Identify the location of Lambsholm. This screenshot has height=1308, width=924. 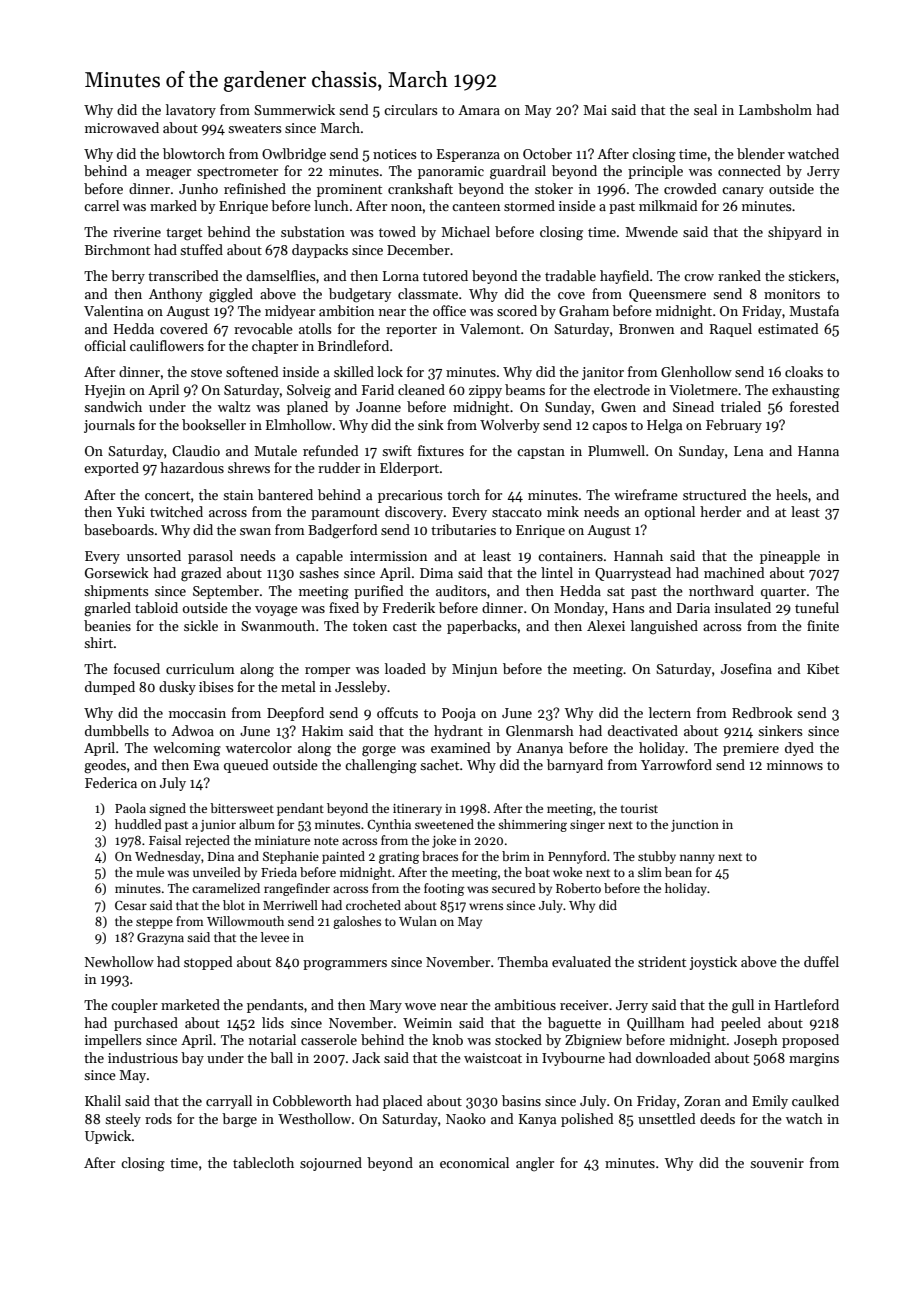
(775, 109).
